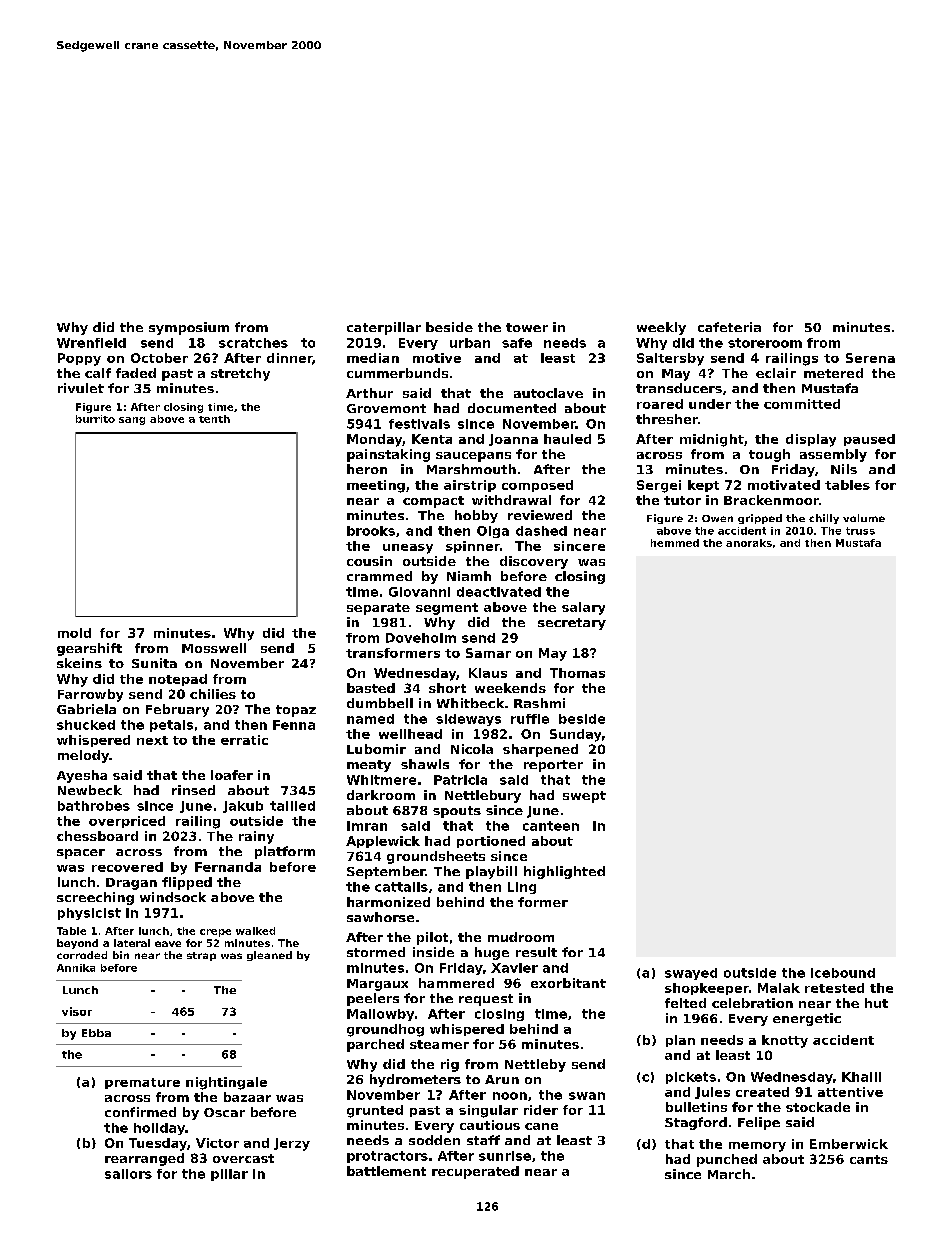  Describe the element at coordinates (811, 440) in the screenshot. I see `display` at that location.
